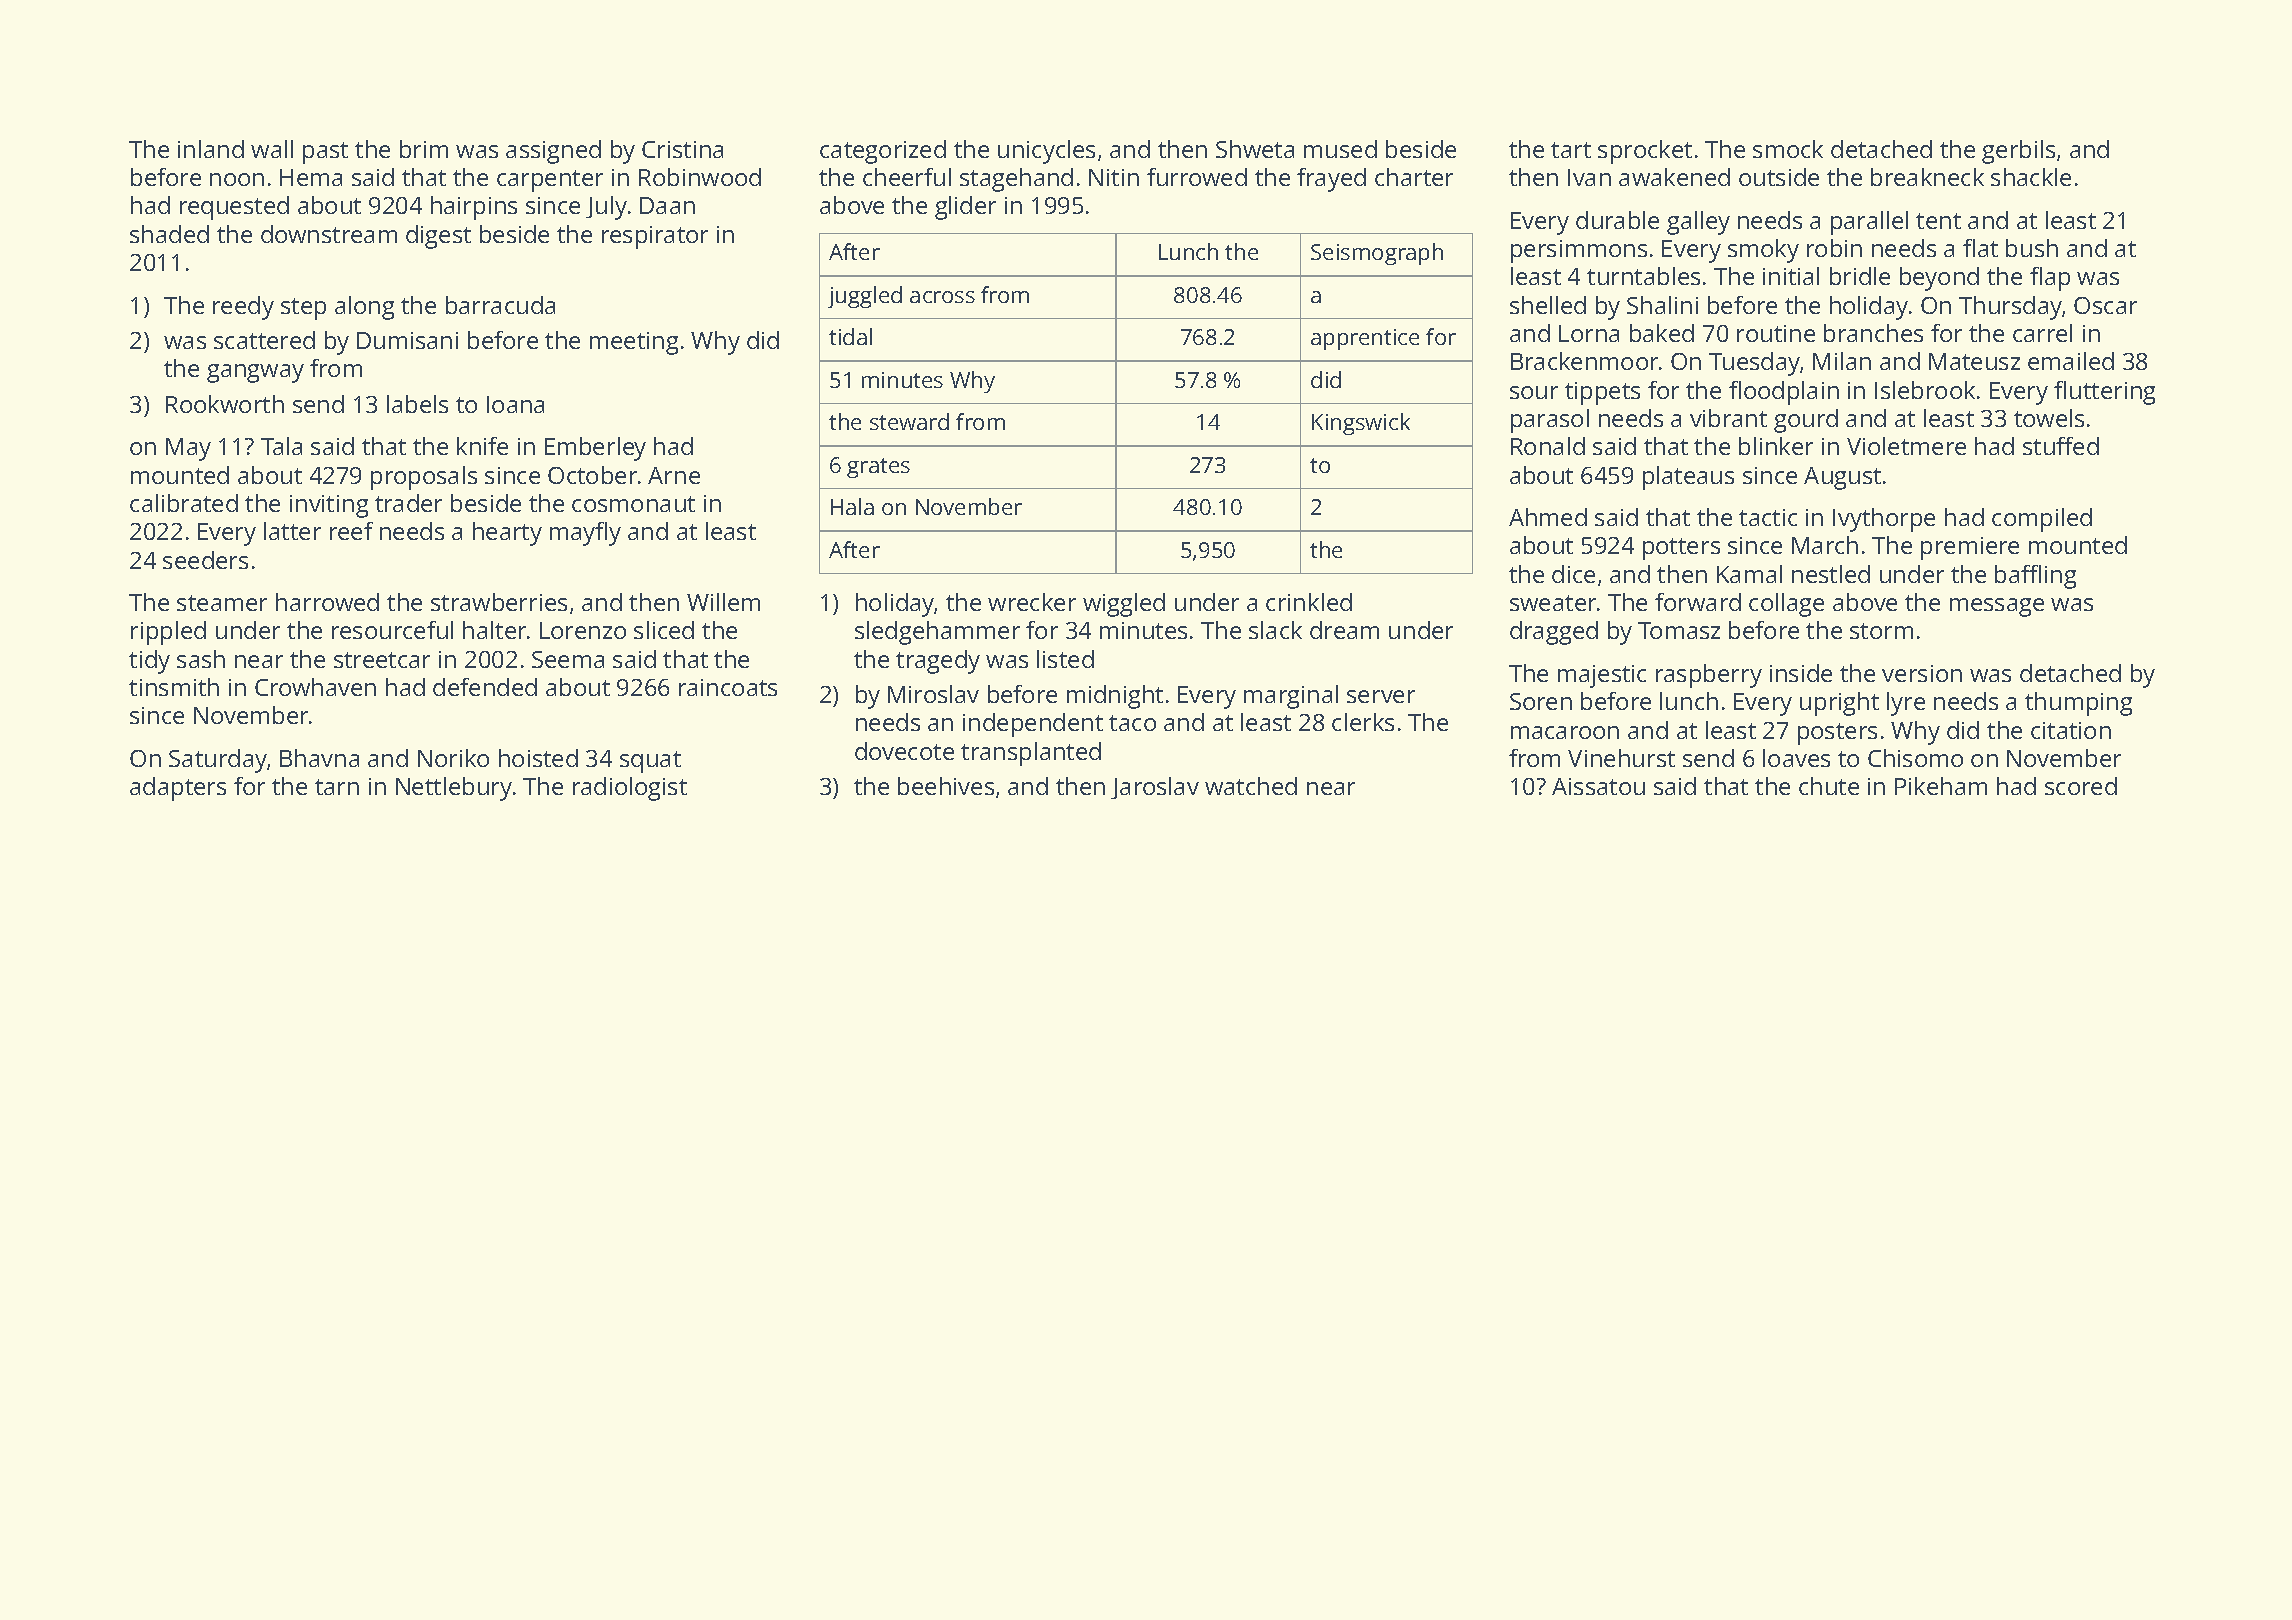 This image has height=1620, width=2292. Describe the element at coordinates (1155, 788) in the image. I see `Jaroslav` at that location.
